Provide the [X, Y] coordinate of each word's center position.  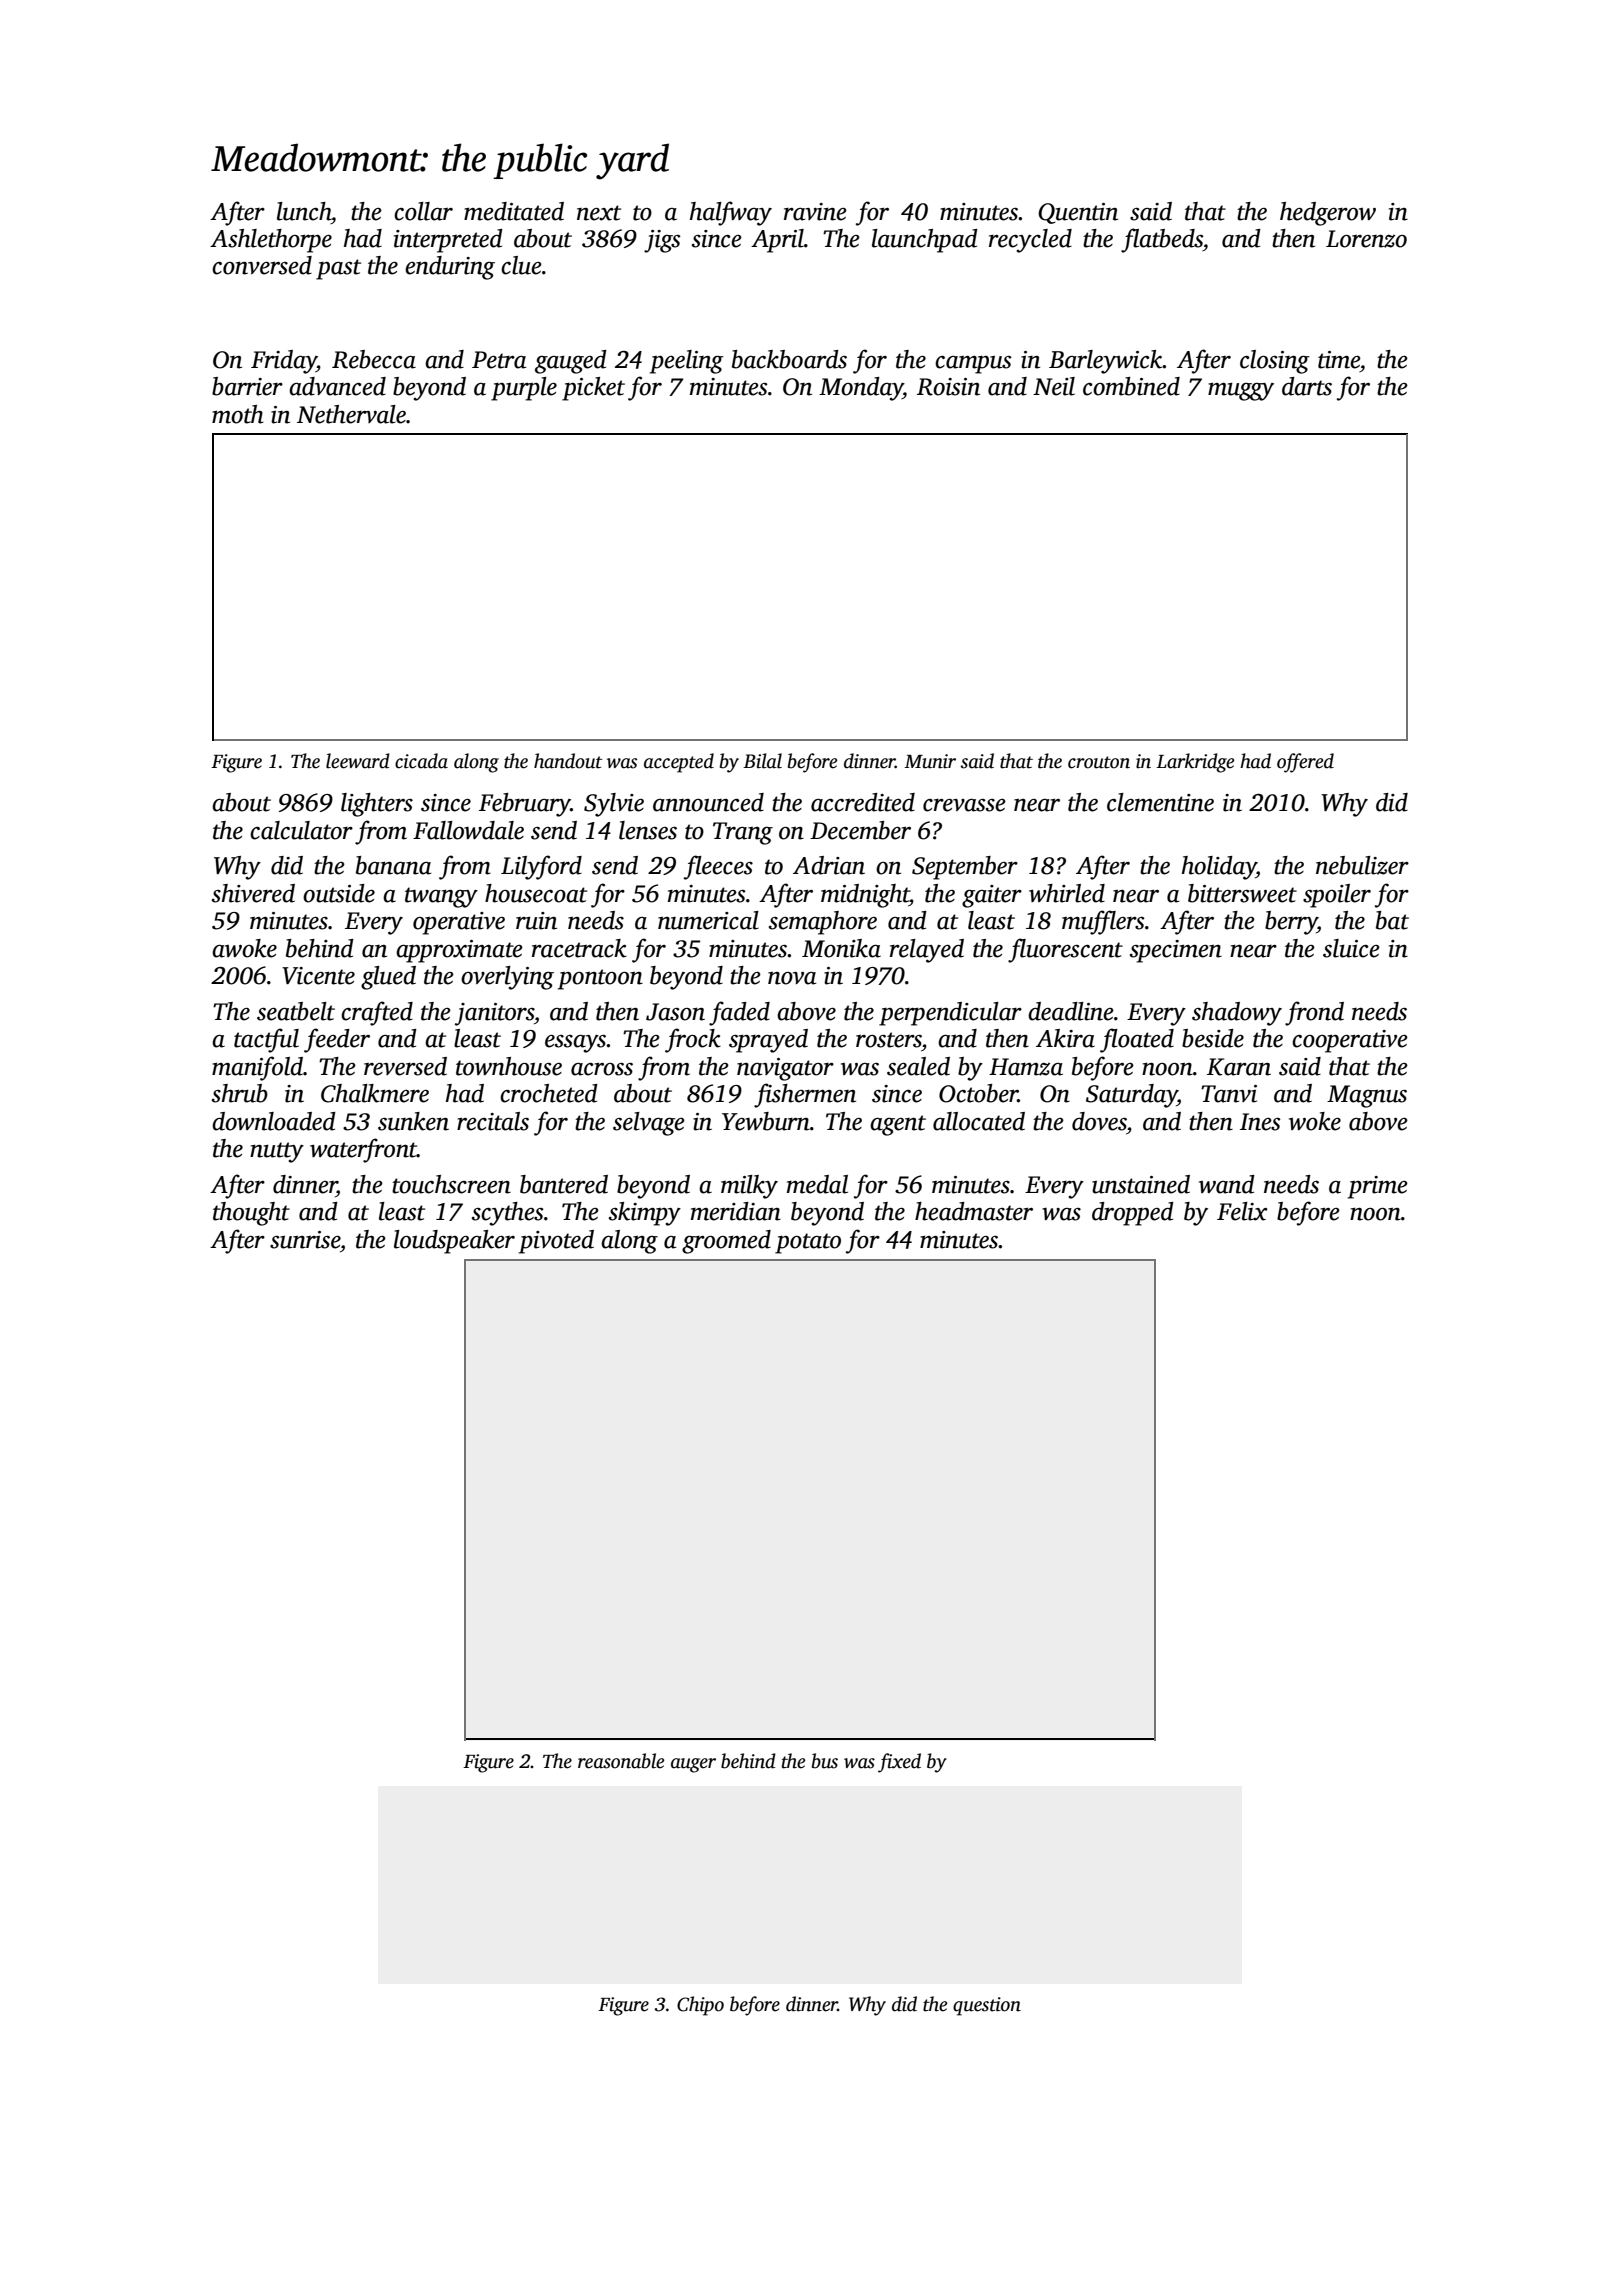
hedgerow [1328, 214]
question [987, 2006]
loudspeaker [454, 1242]
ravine [815, 212]
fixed [899, 1763]
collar [423, 211]
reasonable [621, 1761]
